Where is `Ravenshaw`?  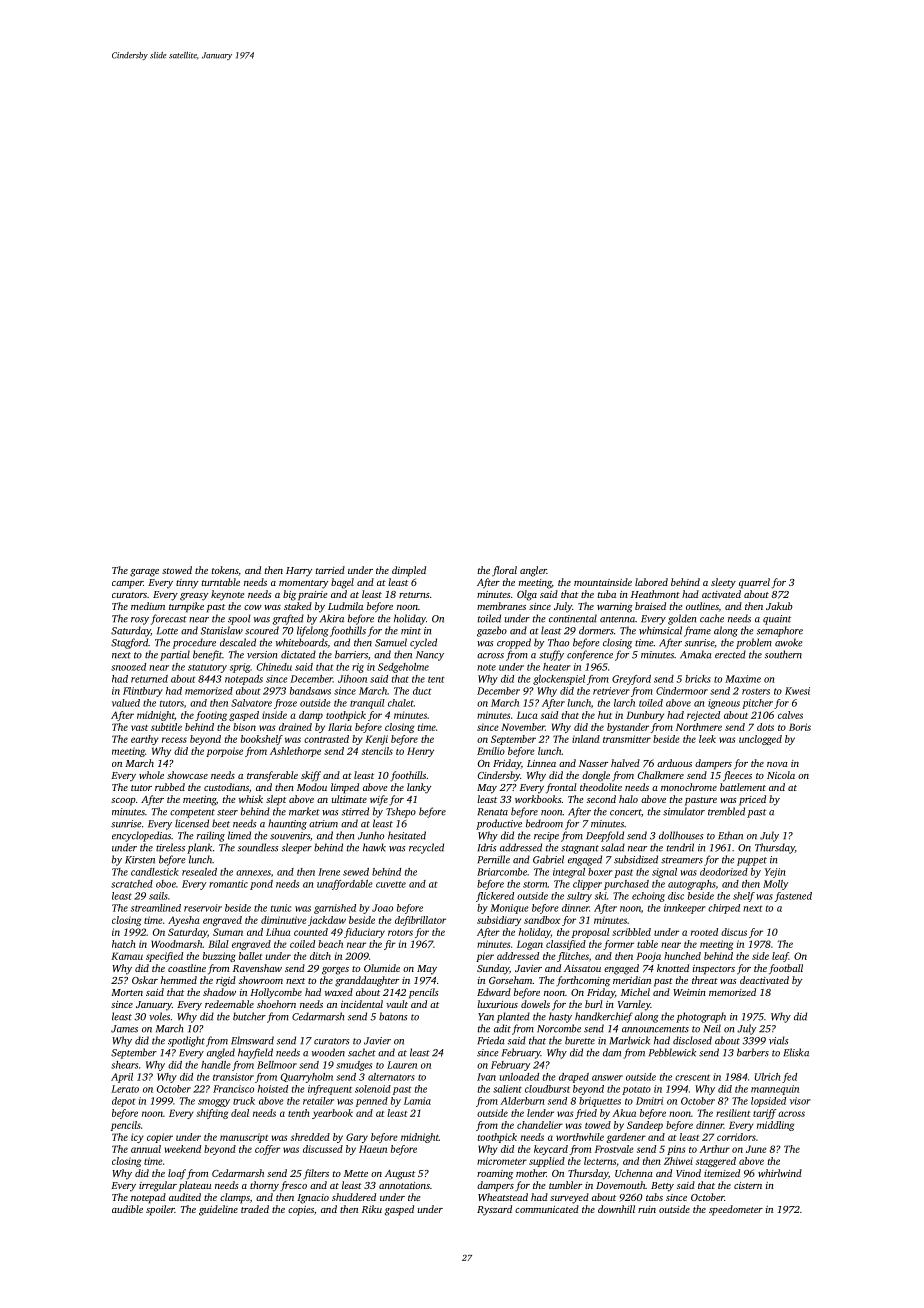
Ravenshaw is located at coordinates (257, 968).
